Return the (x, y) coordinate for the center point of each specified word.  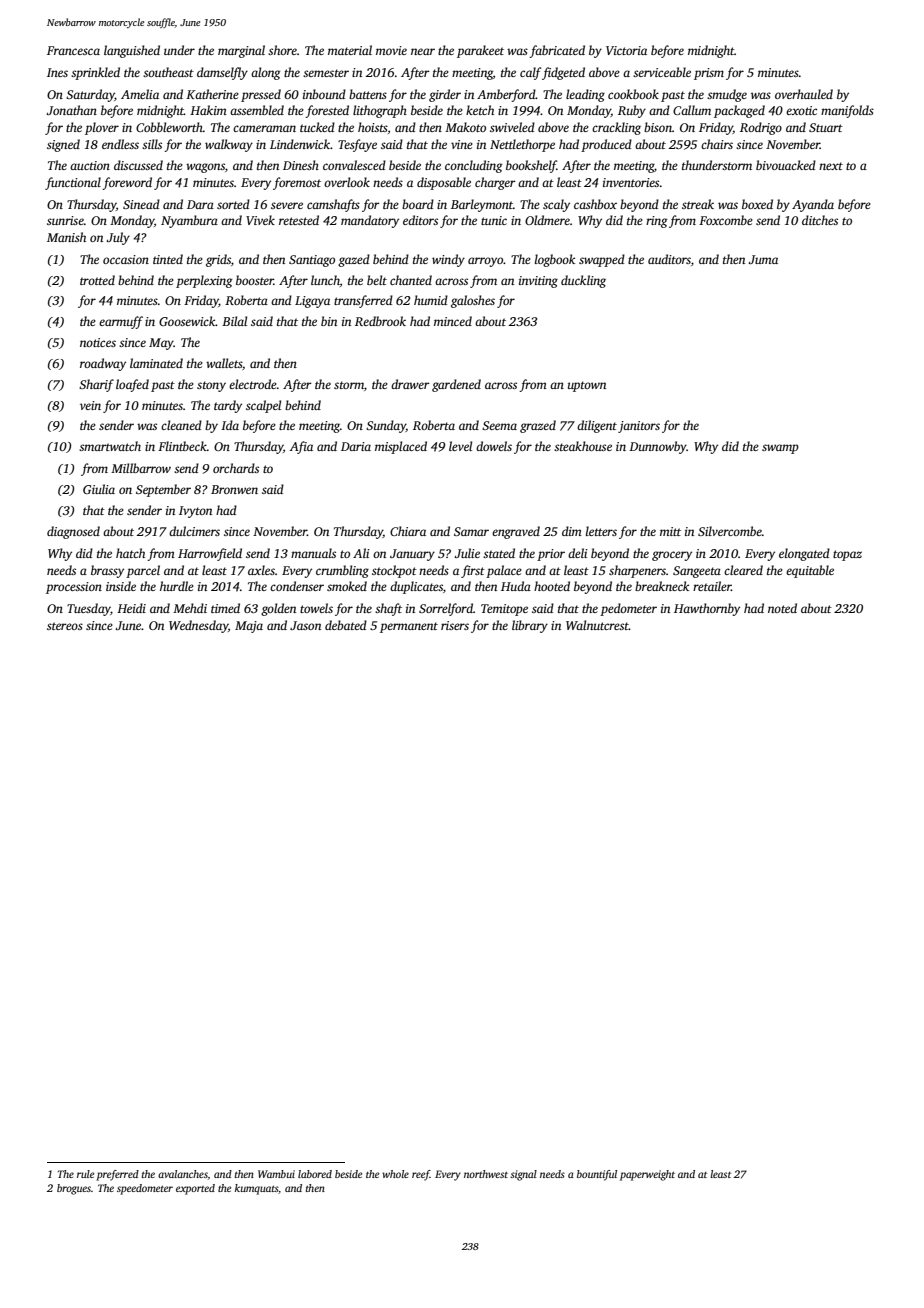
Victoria (626, 50)
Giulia (99, 489)
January (412, 555)
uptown (587, 386)
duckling (583, 281)
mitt (670, 531)
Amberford (506, 95)
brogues (74, 1189)
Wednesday (198, 626)
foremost (297, 183)
